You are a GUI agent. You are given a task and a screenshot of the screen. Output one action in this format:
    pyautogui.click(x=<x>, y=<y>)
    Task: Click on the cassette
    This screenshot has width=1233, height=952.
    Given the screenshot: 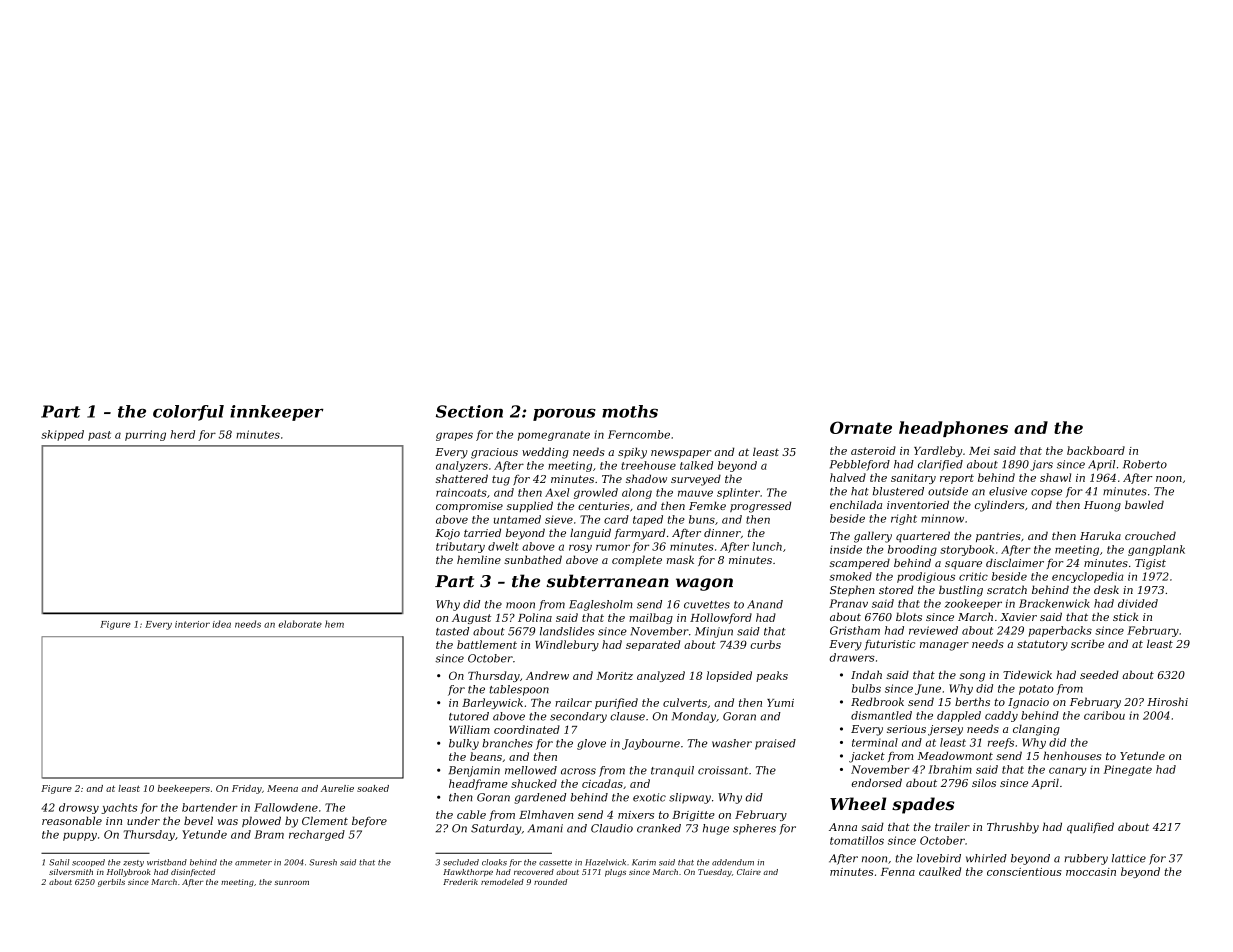 What is the action you would take?
    pyautogui.click(x=555, y=863)
